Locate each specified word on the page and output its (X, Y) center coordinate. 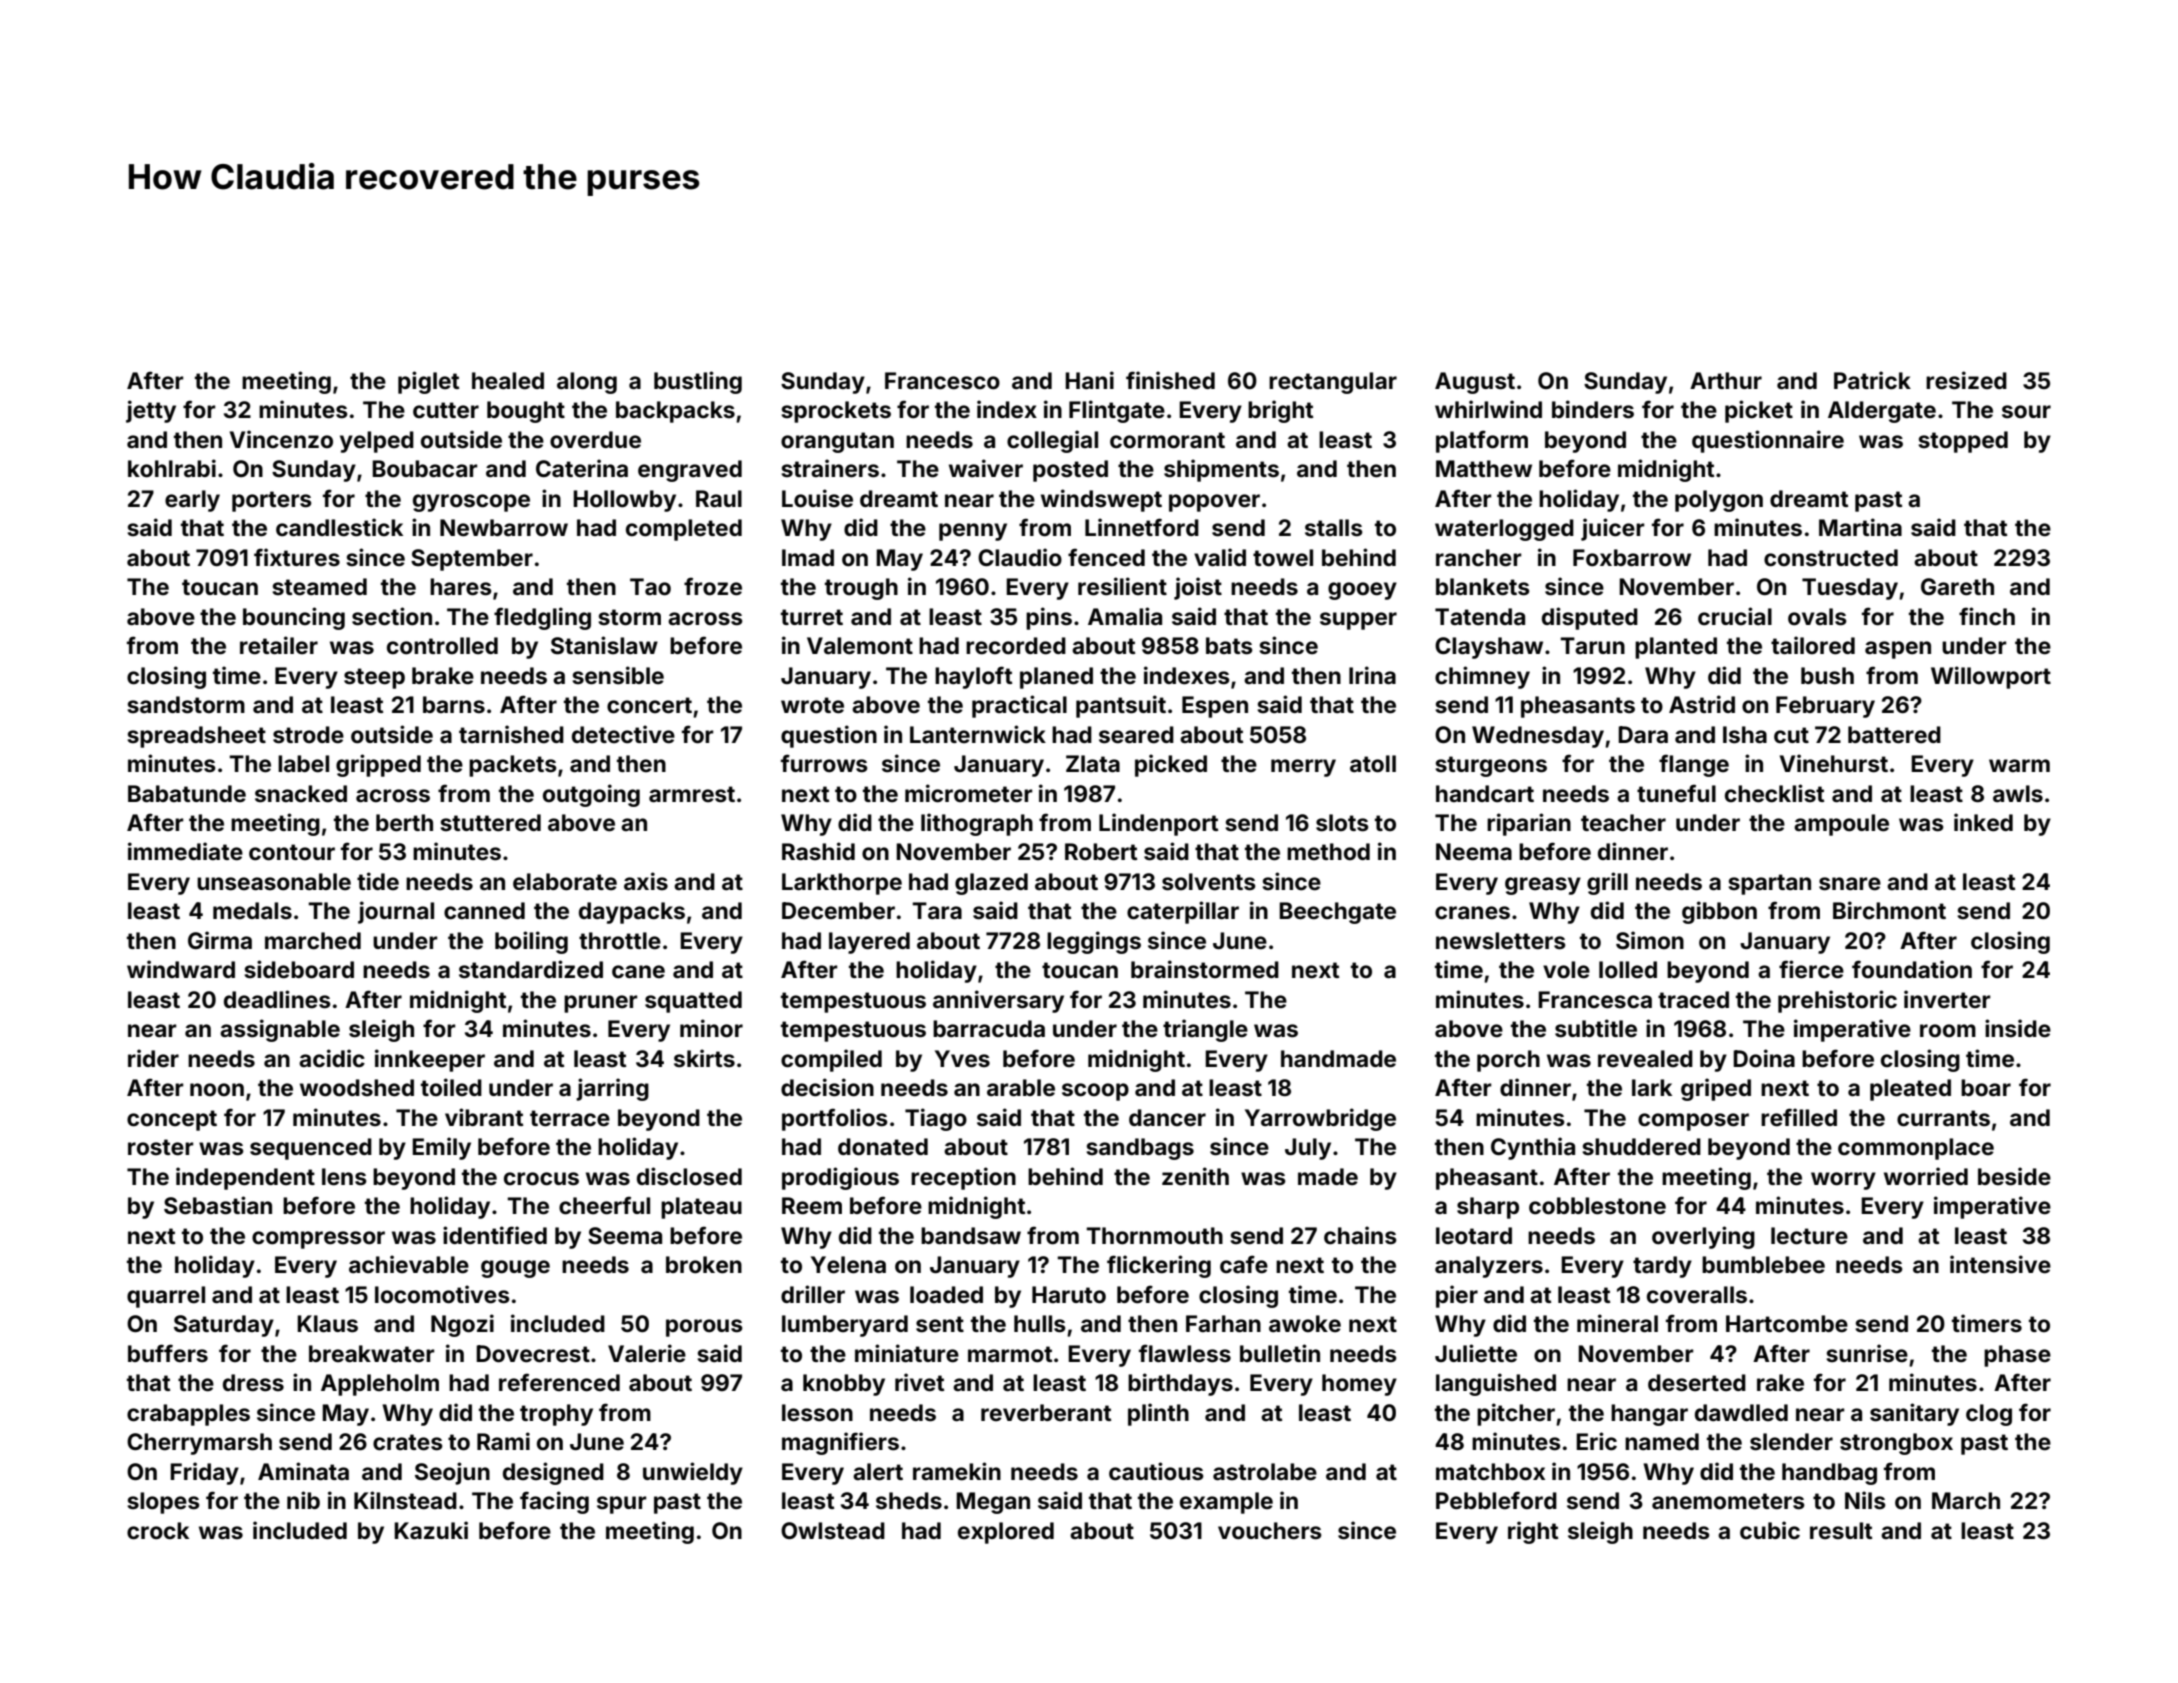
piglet (428, 382)
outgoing (591, 795)
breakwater (372, 1354)
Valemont (860, 646)
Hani (1089, 380)
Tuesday (1850, 589)
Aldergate (1882, 412)
